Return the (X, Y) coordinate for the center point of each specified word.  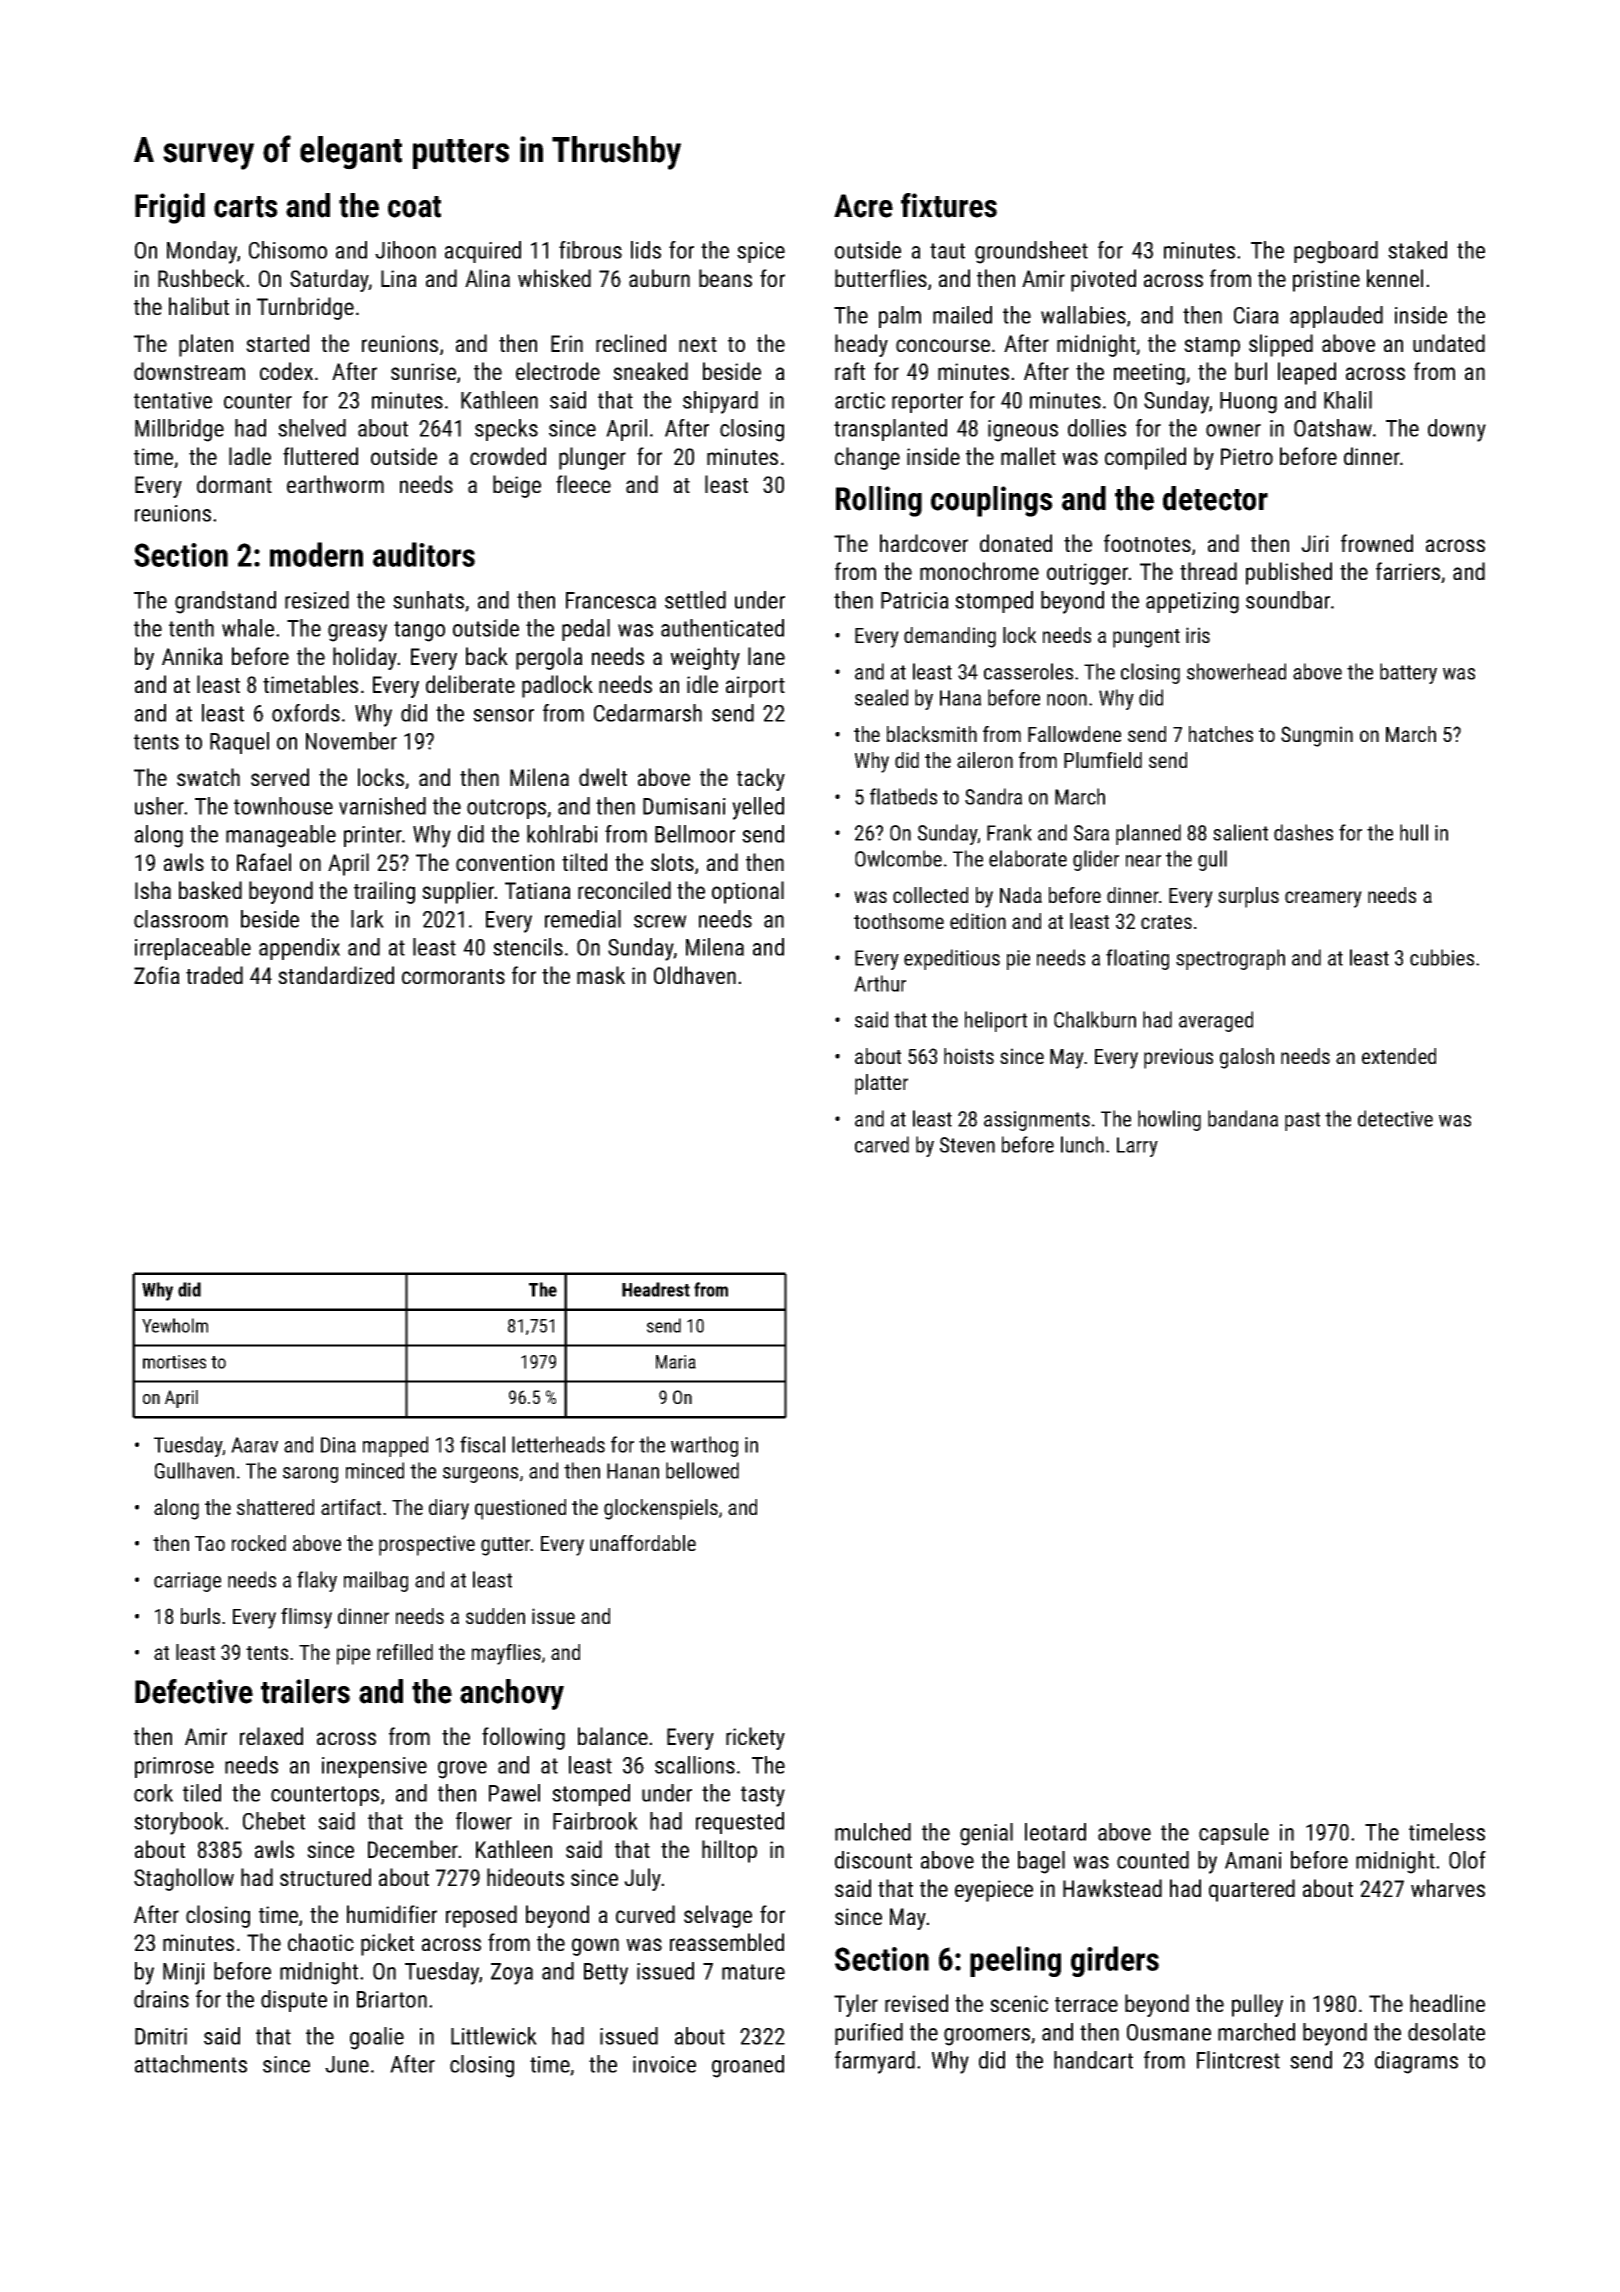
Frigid (170, 208)
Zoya (512, 1974)
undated (1449, 343)
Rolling (879, 501)
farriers (1408, 571)
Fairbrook (595, 1821)
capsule (1234, 1834)
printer (373, 836)
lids (646, 250)
